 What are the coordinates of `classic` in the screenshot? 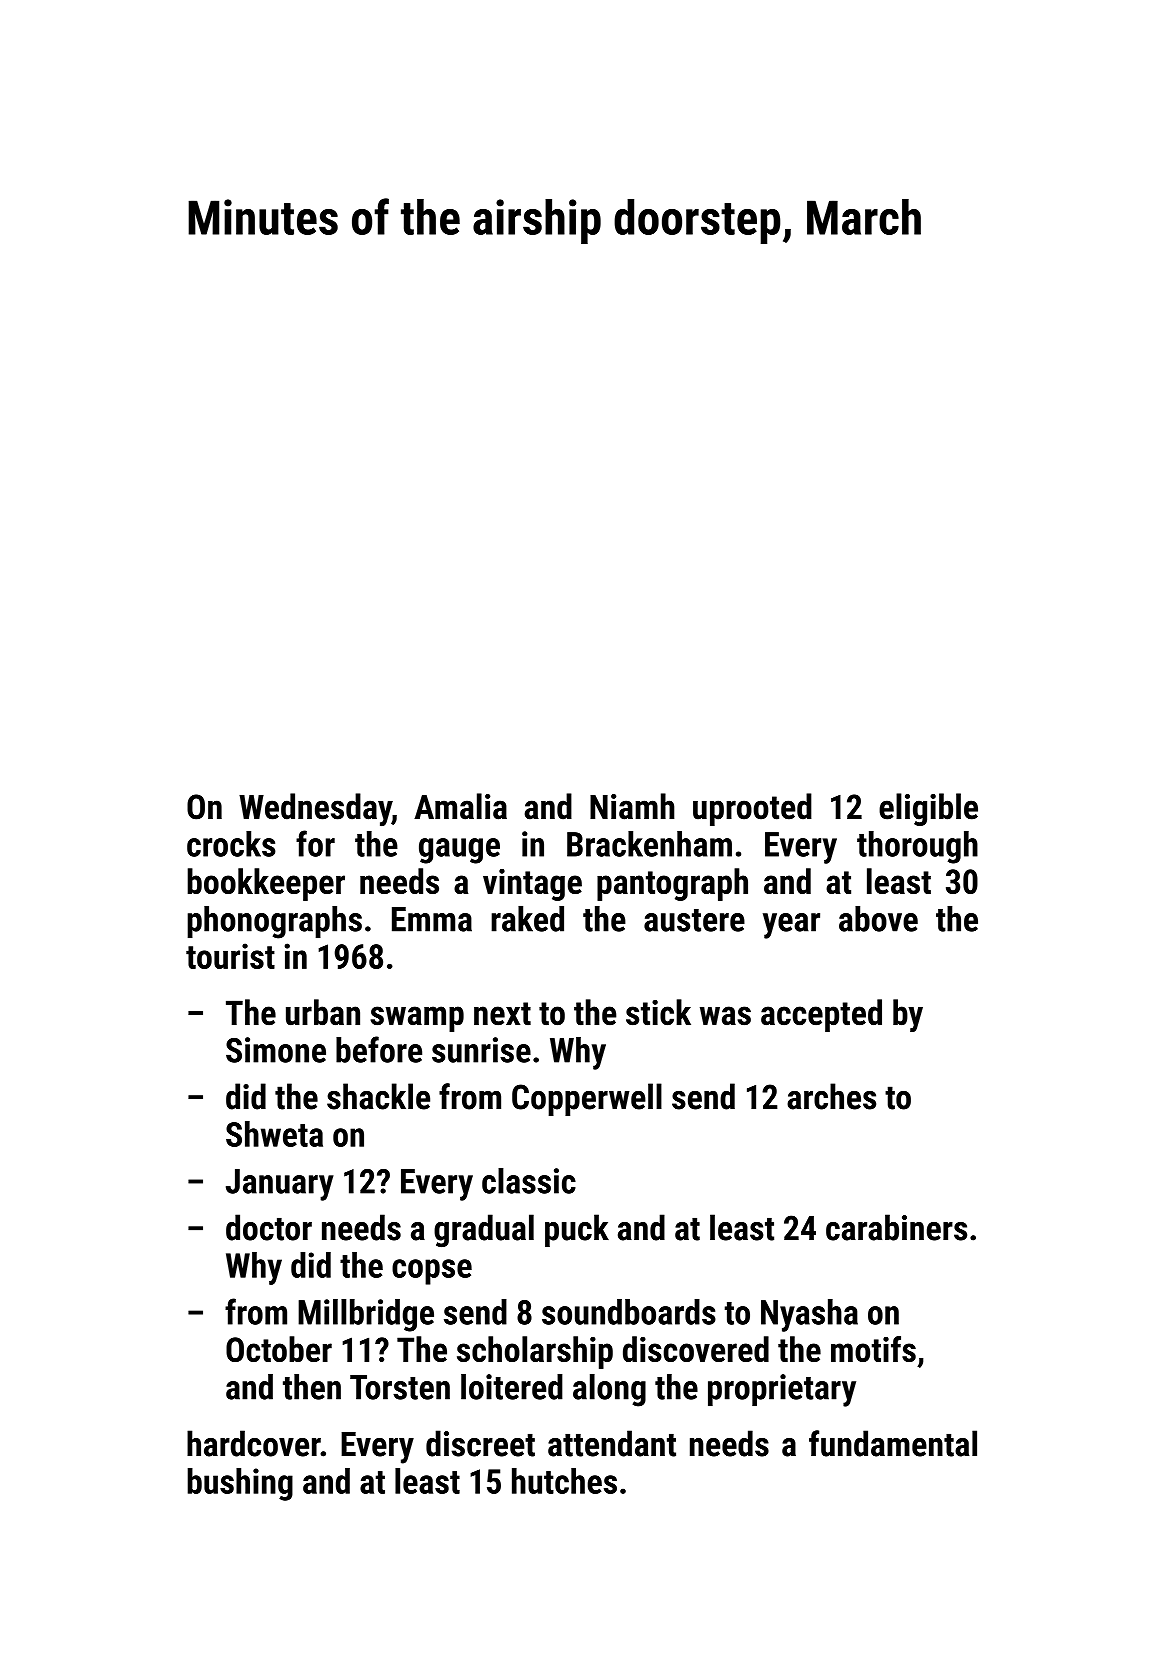 It's located at (529, 1181).
